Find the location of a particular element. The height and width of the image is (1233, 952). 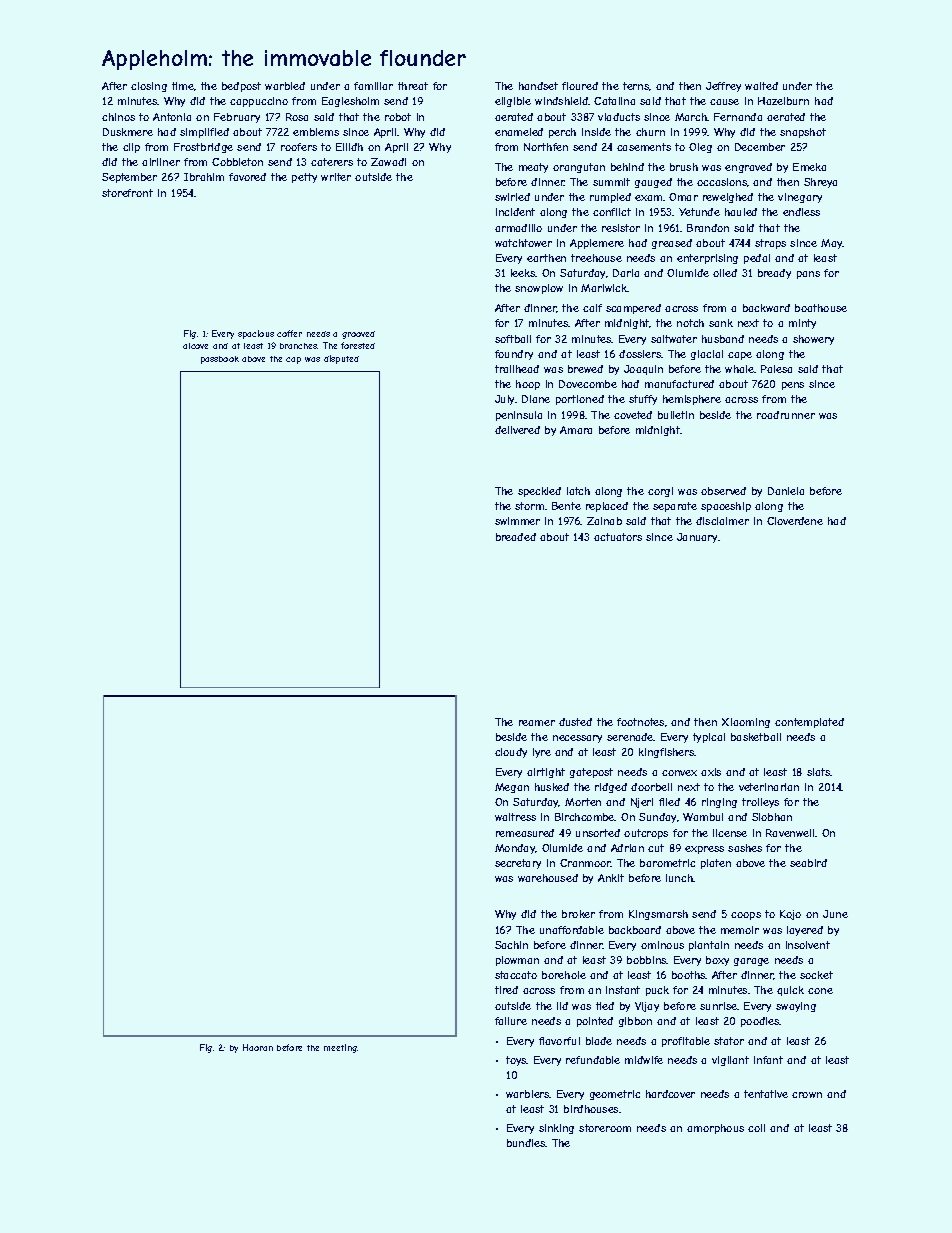

passbook is located at coordinates (220, 360).
